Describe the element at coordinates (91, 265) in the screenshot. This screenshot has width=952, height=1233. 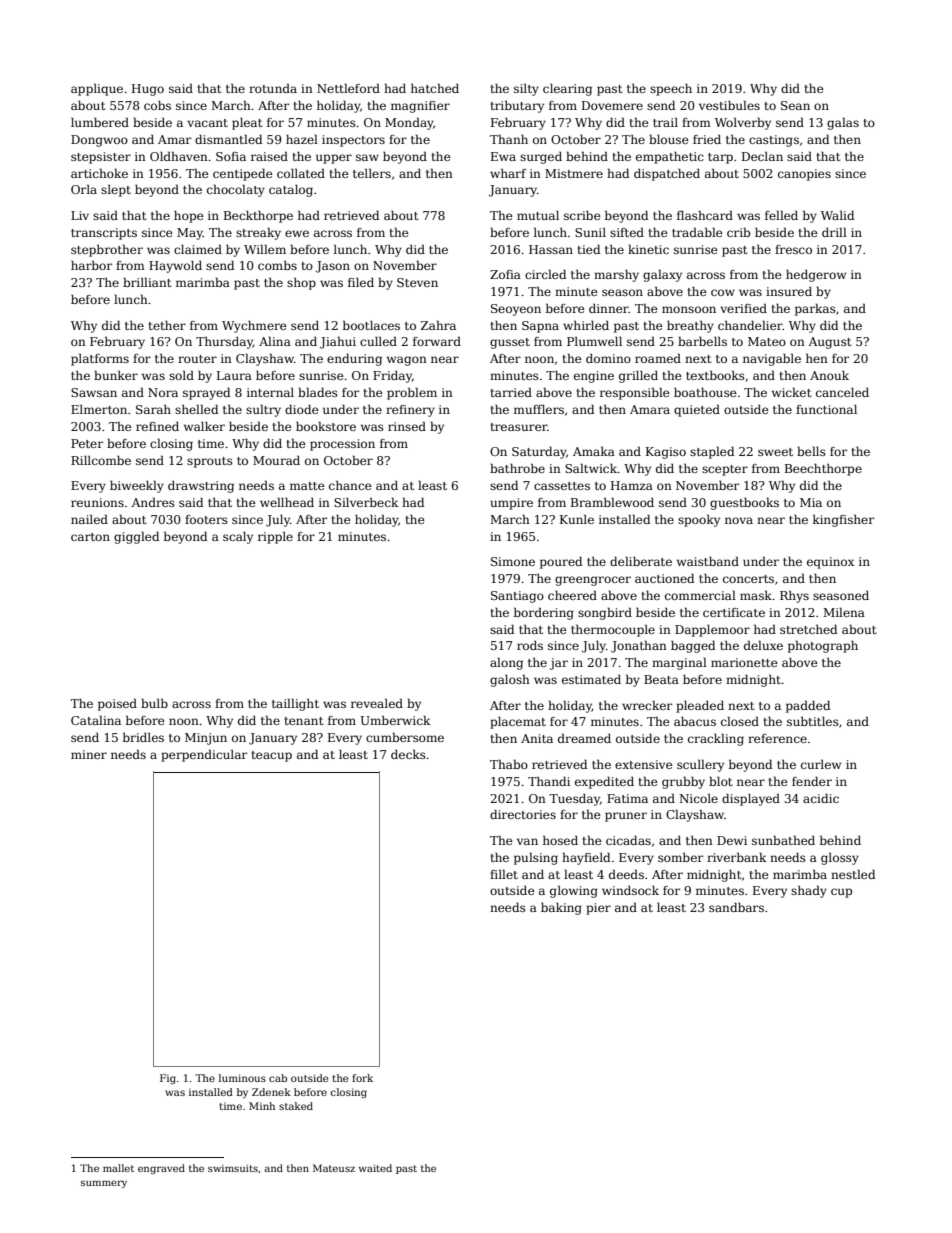
I see `harbor` at that location.
